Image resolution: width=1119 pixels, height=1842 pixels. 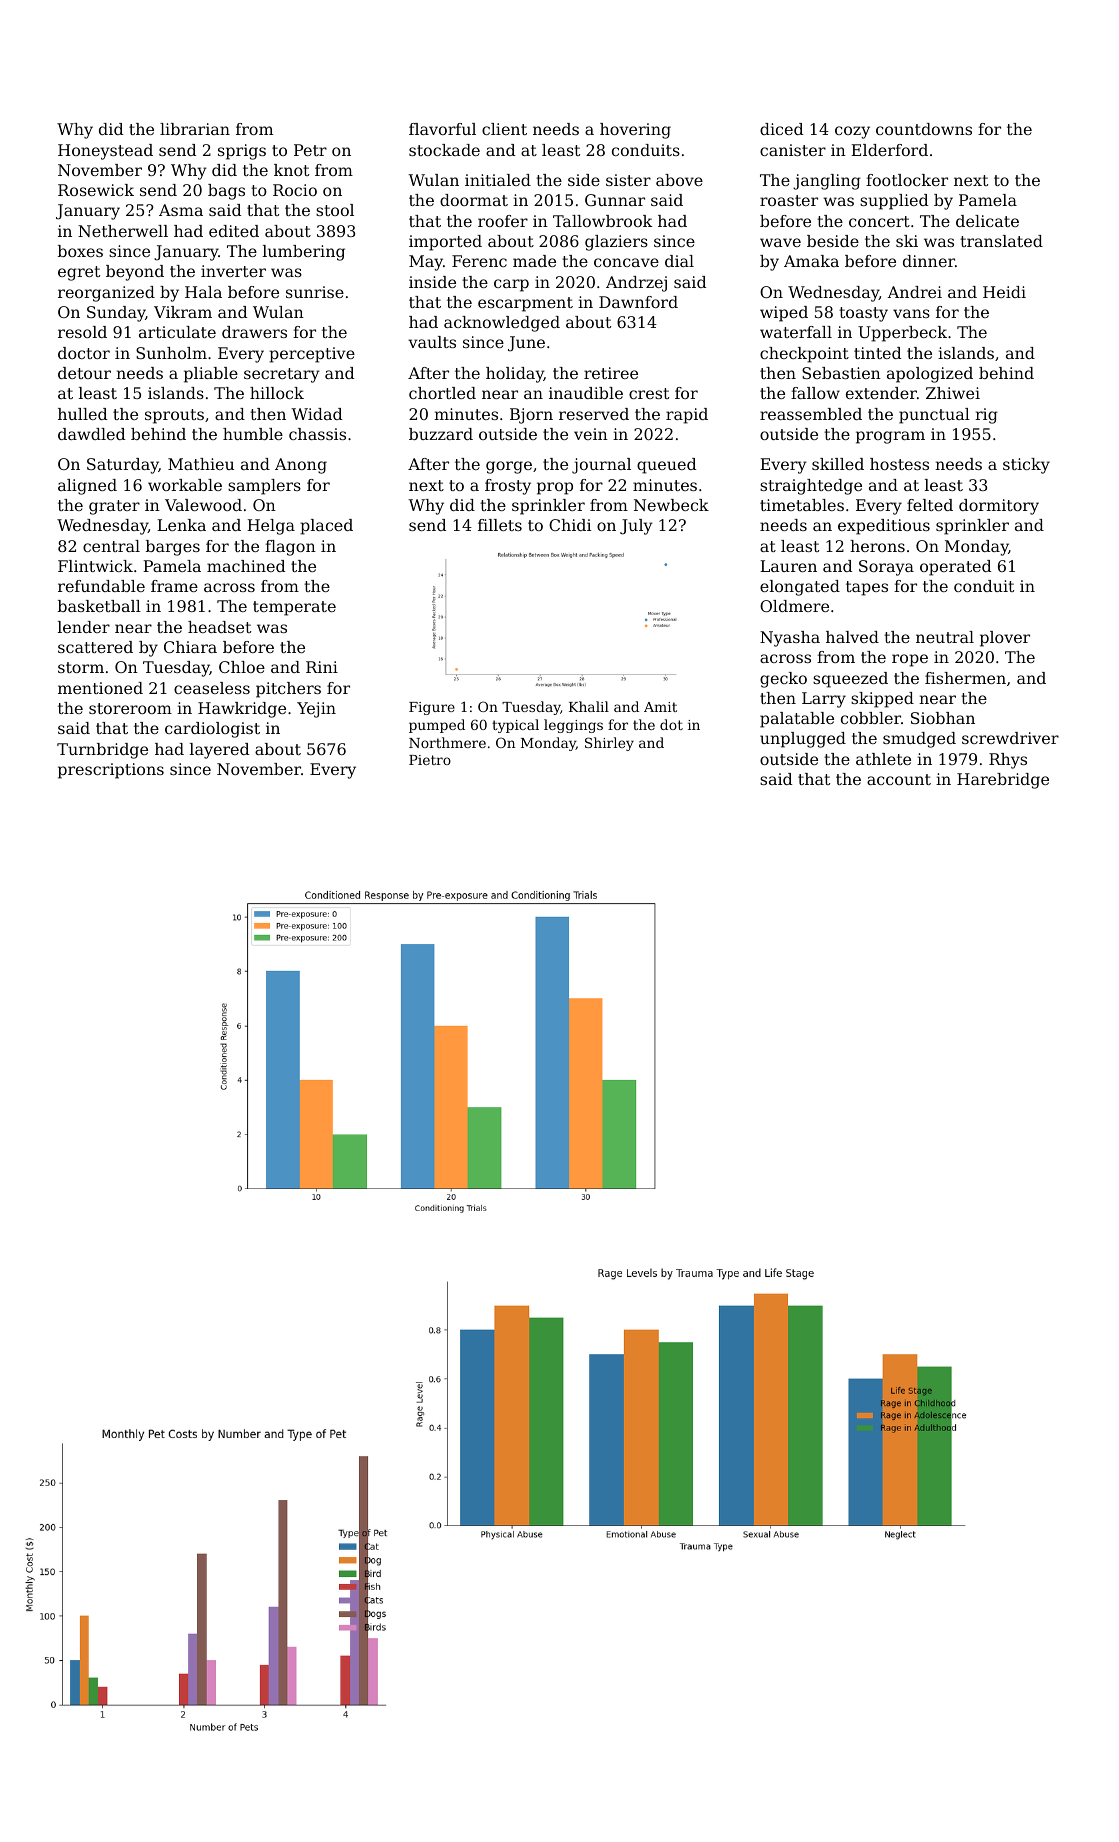 What do you see at coordinates (430, 760) in the screenshot?
I see `Pietro` at bounding box center [430, 760].
